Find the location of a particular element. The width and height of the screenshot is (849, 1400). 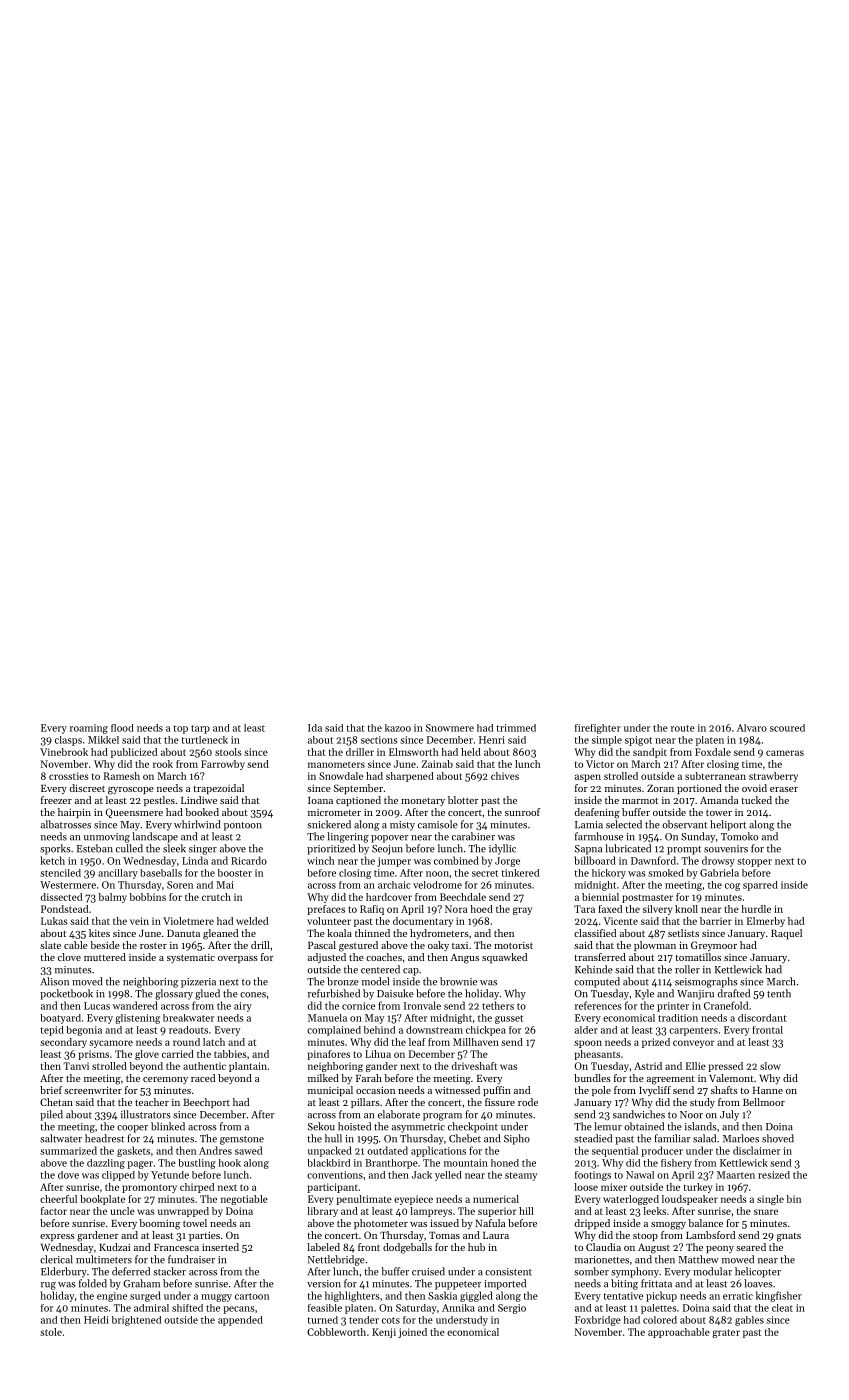

trapezoidal is located at coordinates (219, 789).
